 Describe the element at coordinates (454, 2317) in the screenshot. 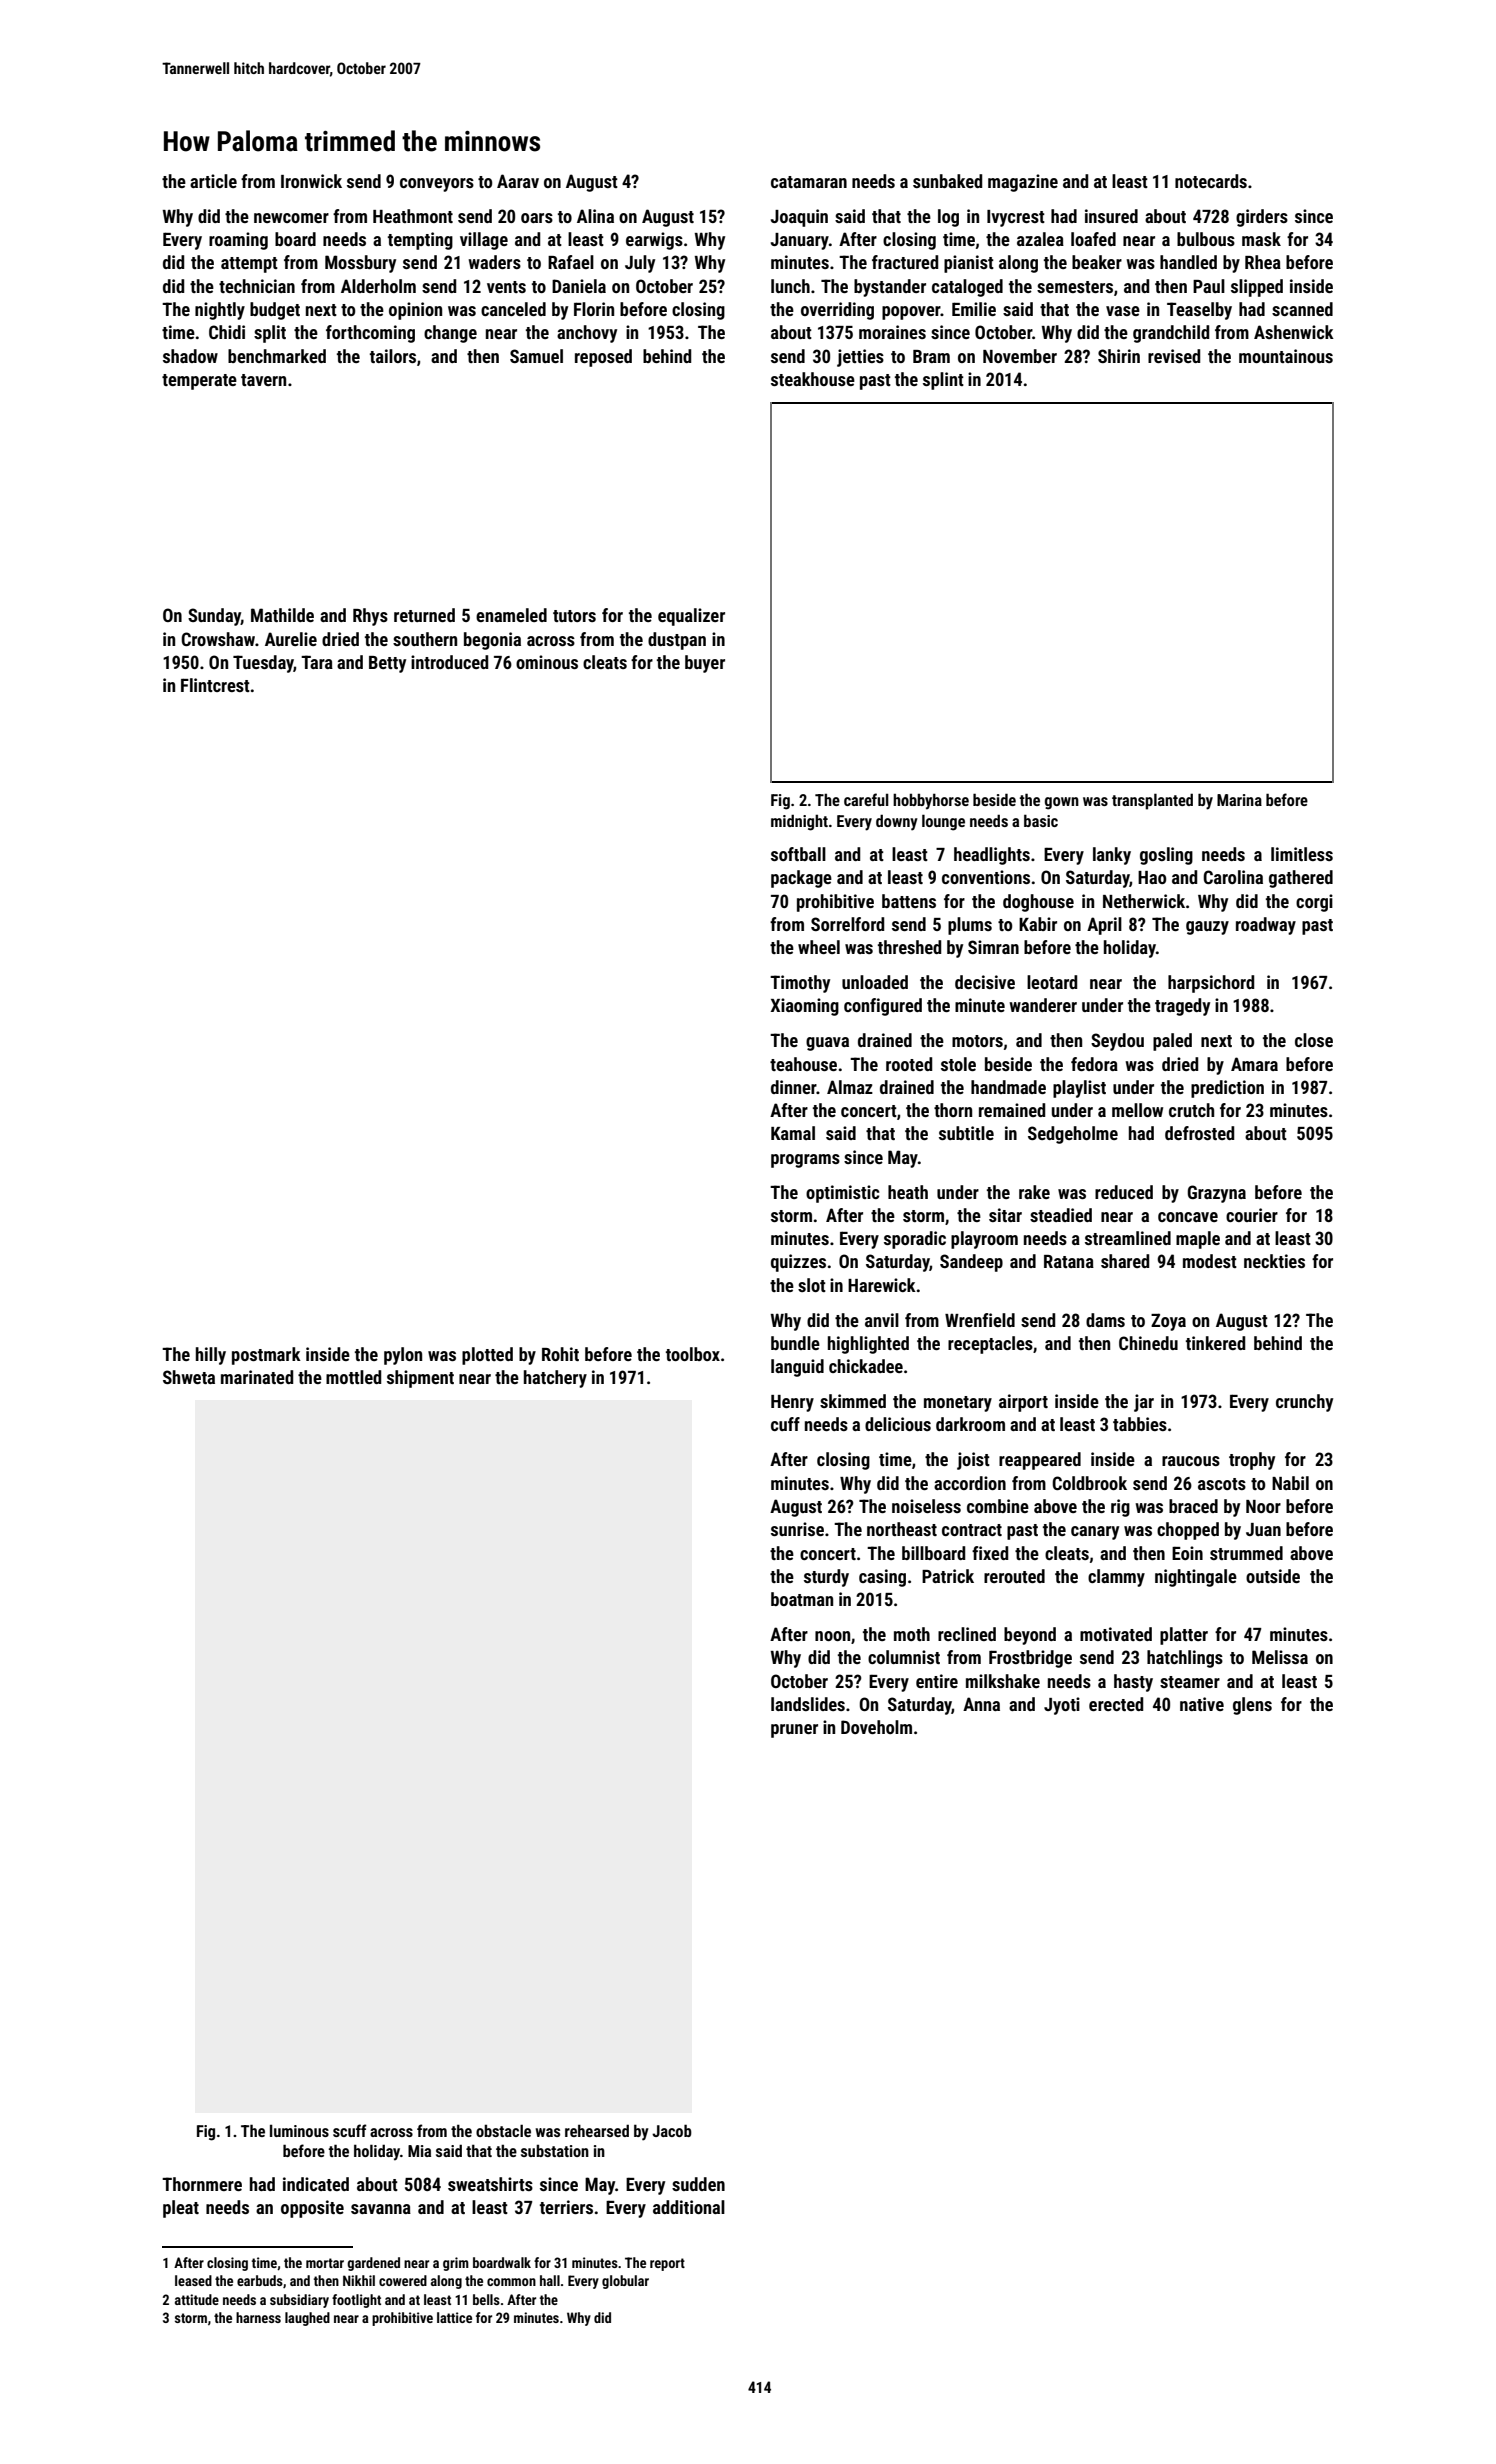

I see `lattice` at that location.
